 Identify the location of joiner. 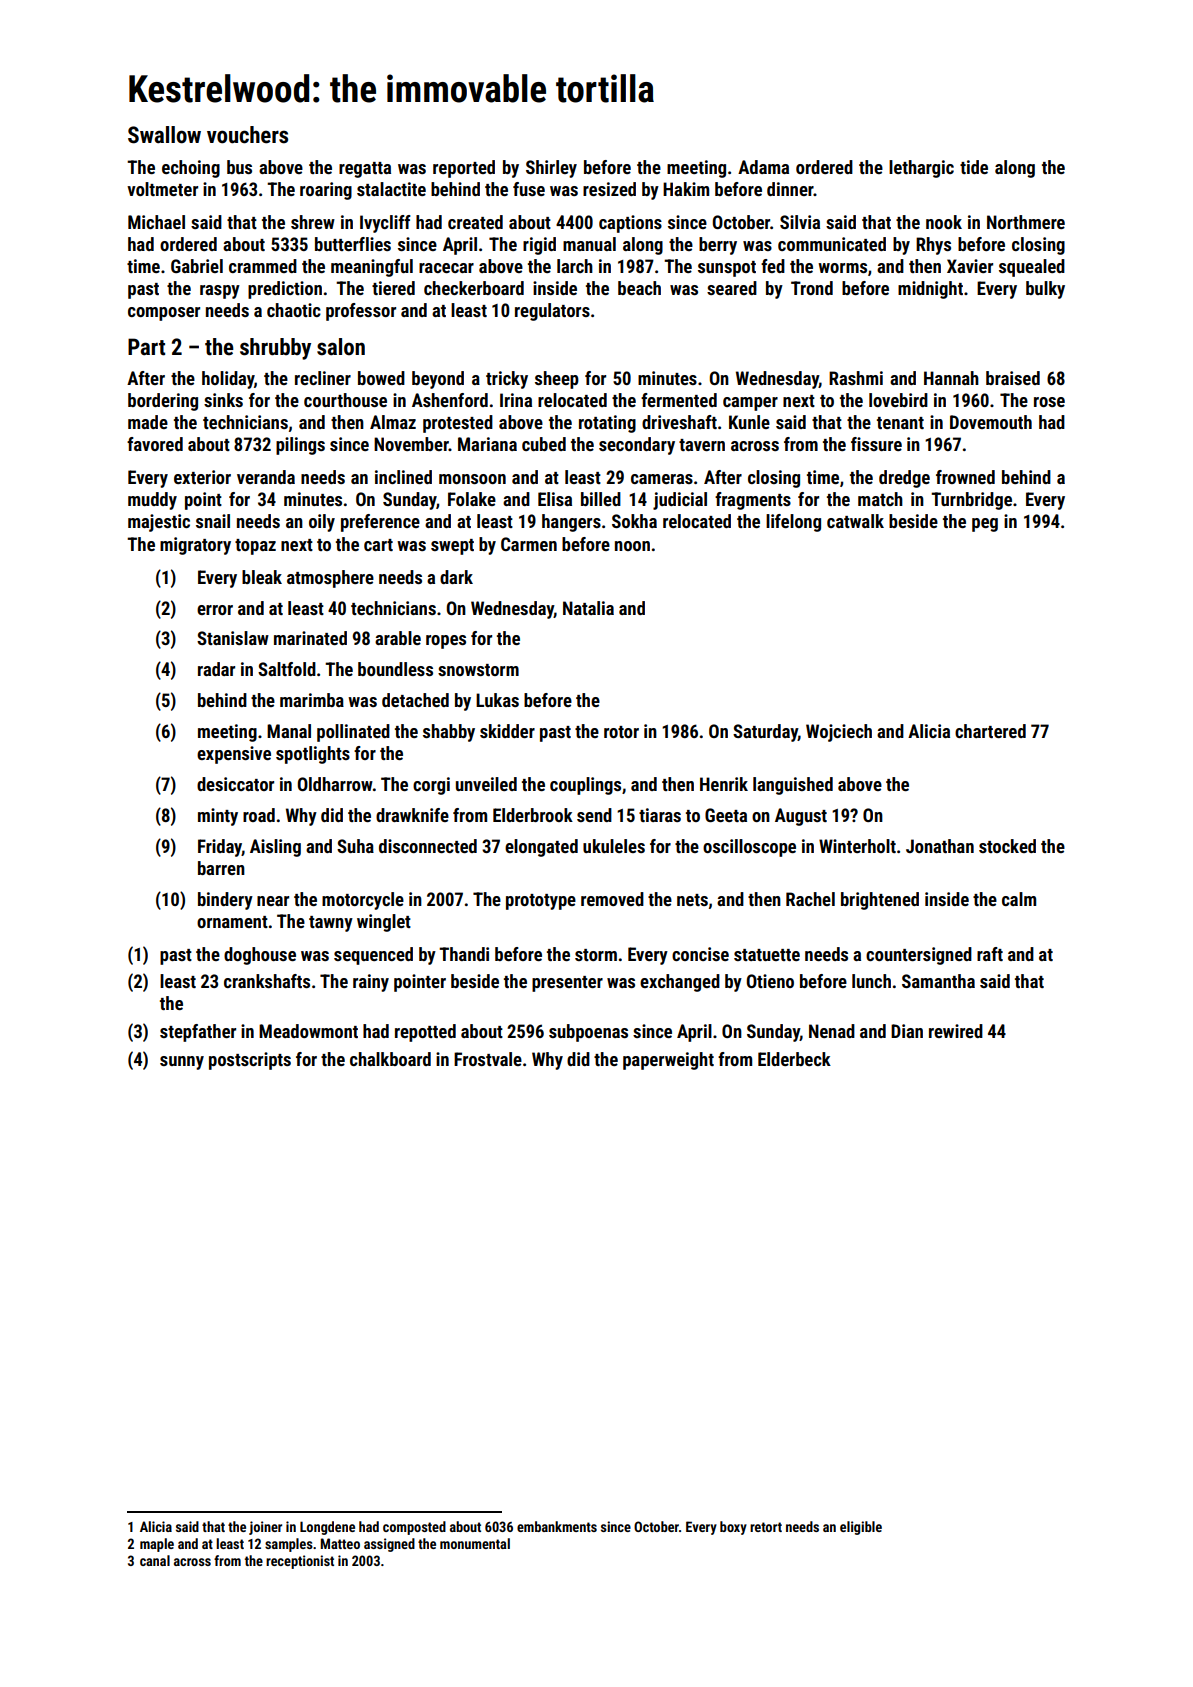
(265, 1528).
